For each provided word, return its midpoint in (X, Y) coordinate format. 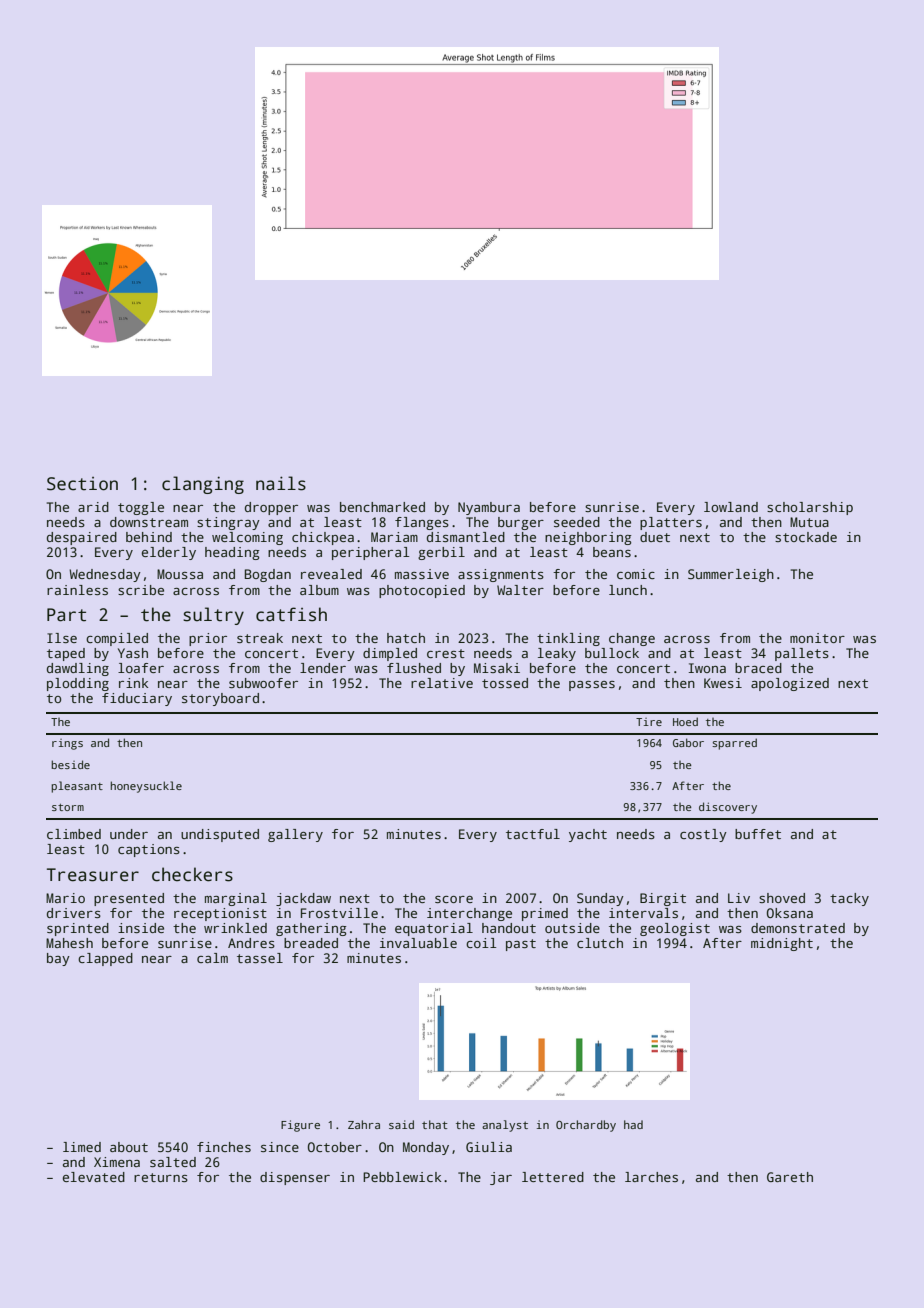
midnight (782, 944)
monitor (817, 638)
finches (224, 1147)
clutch (600, 943)
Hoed (685, 721)
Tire (649, 722)
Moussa (180, 574)
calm (212, 958)
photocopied (422, 591)
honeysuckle (146, 787)
